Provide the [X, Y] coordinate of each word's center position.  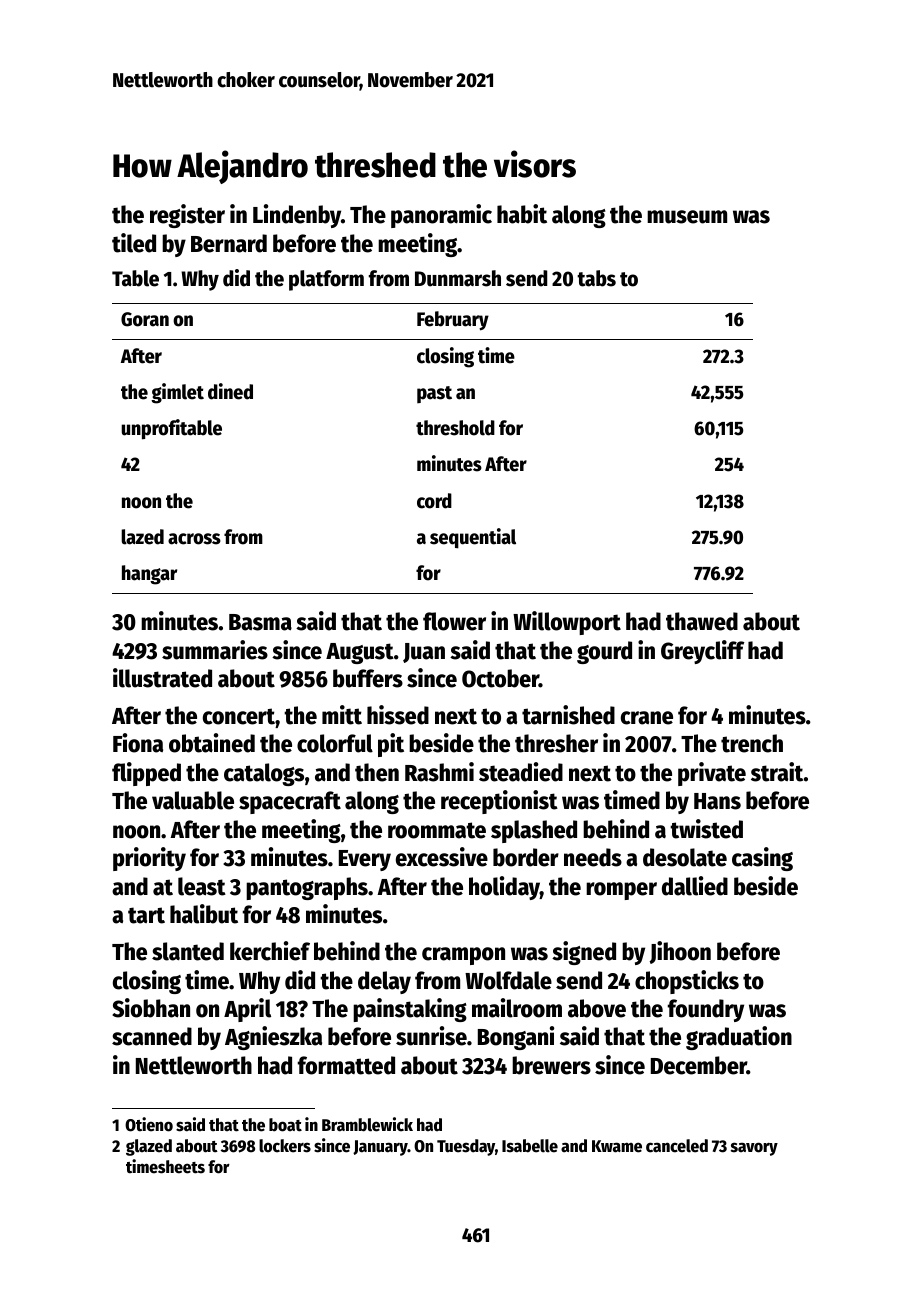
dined [230, 391]
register [187, 216]
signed [584, 953]
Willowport [567, 623]
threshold [455, 428]
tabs [596, 278]
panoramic [441, 216]
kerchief [270, 951]
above [597, 1008]
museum [687, 217]
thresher [556, 743]
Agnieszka [273, 1038]
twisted [706, 829]
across [194, 539]
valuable [193, 800]
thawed [702, 621]
